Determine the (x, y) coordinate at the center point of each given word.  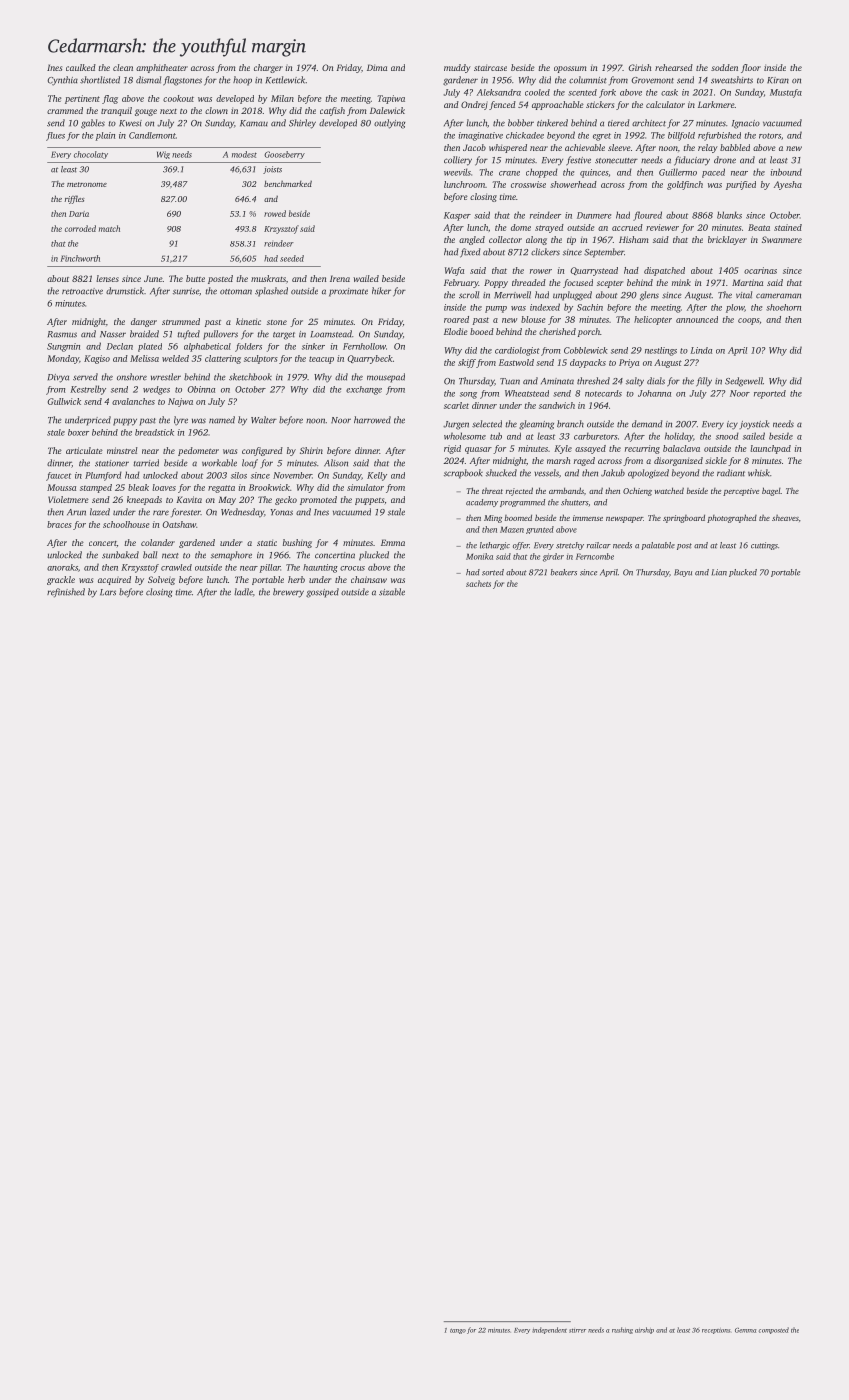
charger (268, 68)
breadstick (154, 432)
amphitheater (162, 68)
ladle (243, 592)
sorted (493, 572)
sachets (478, 583)
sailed (754, 436)
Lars (108, 592)
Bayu (683, 573)
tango (458, 1331)
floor (751, 68)
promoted (318, 500)
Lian (719, 572)
